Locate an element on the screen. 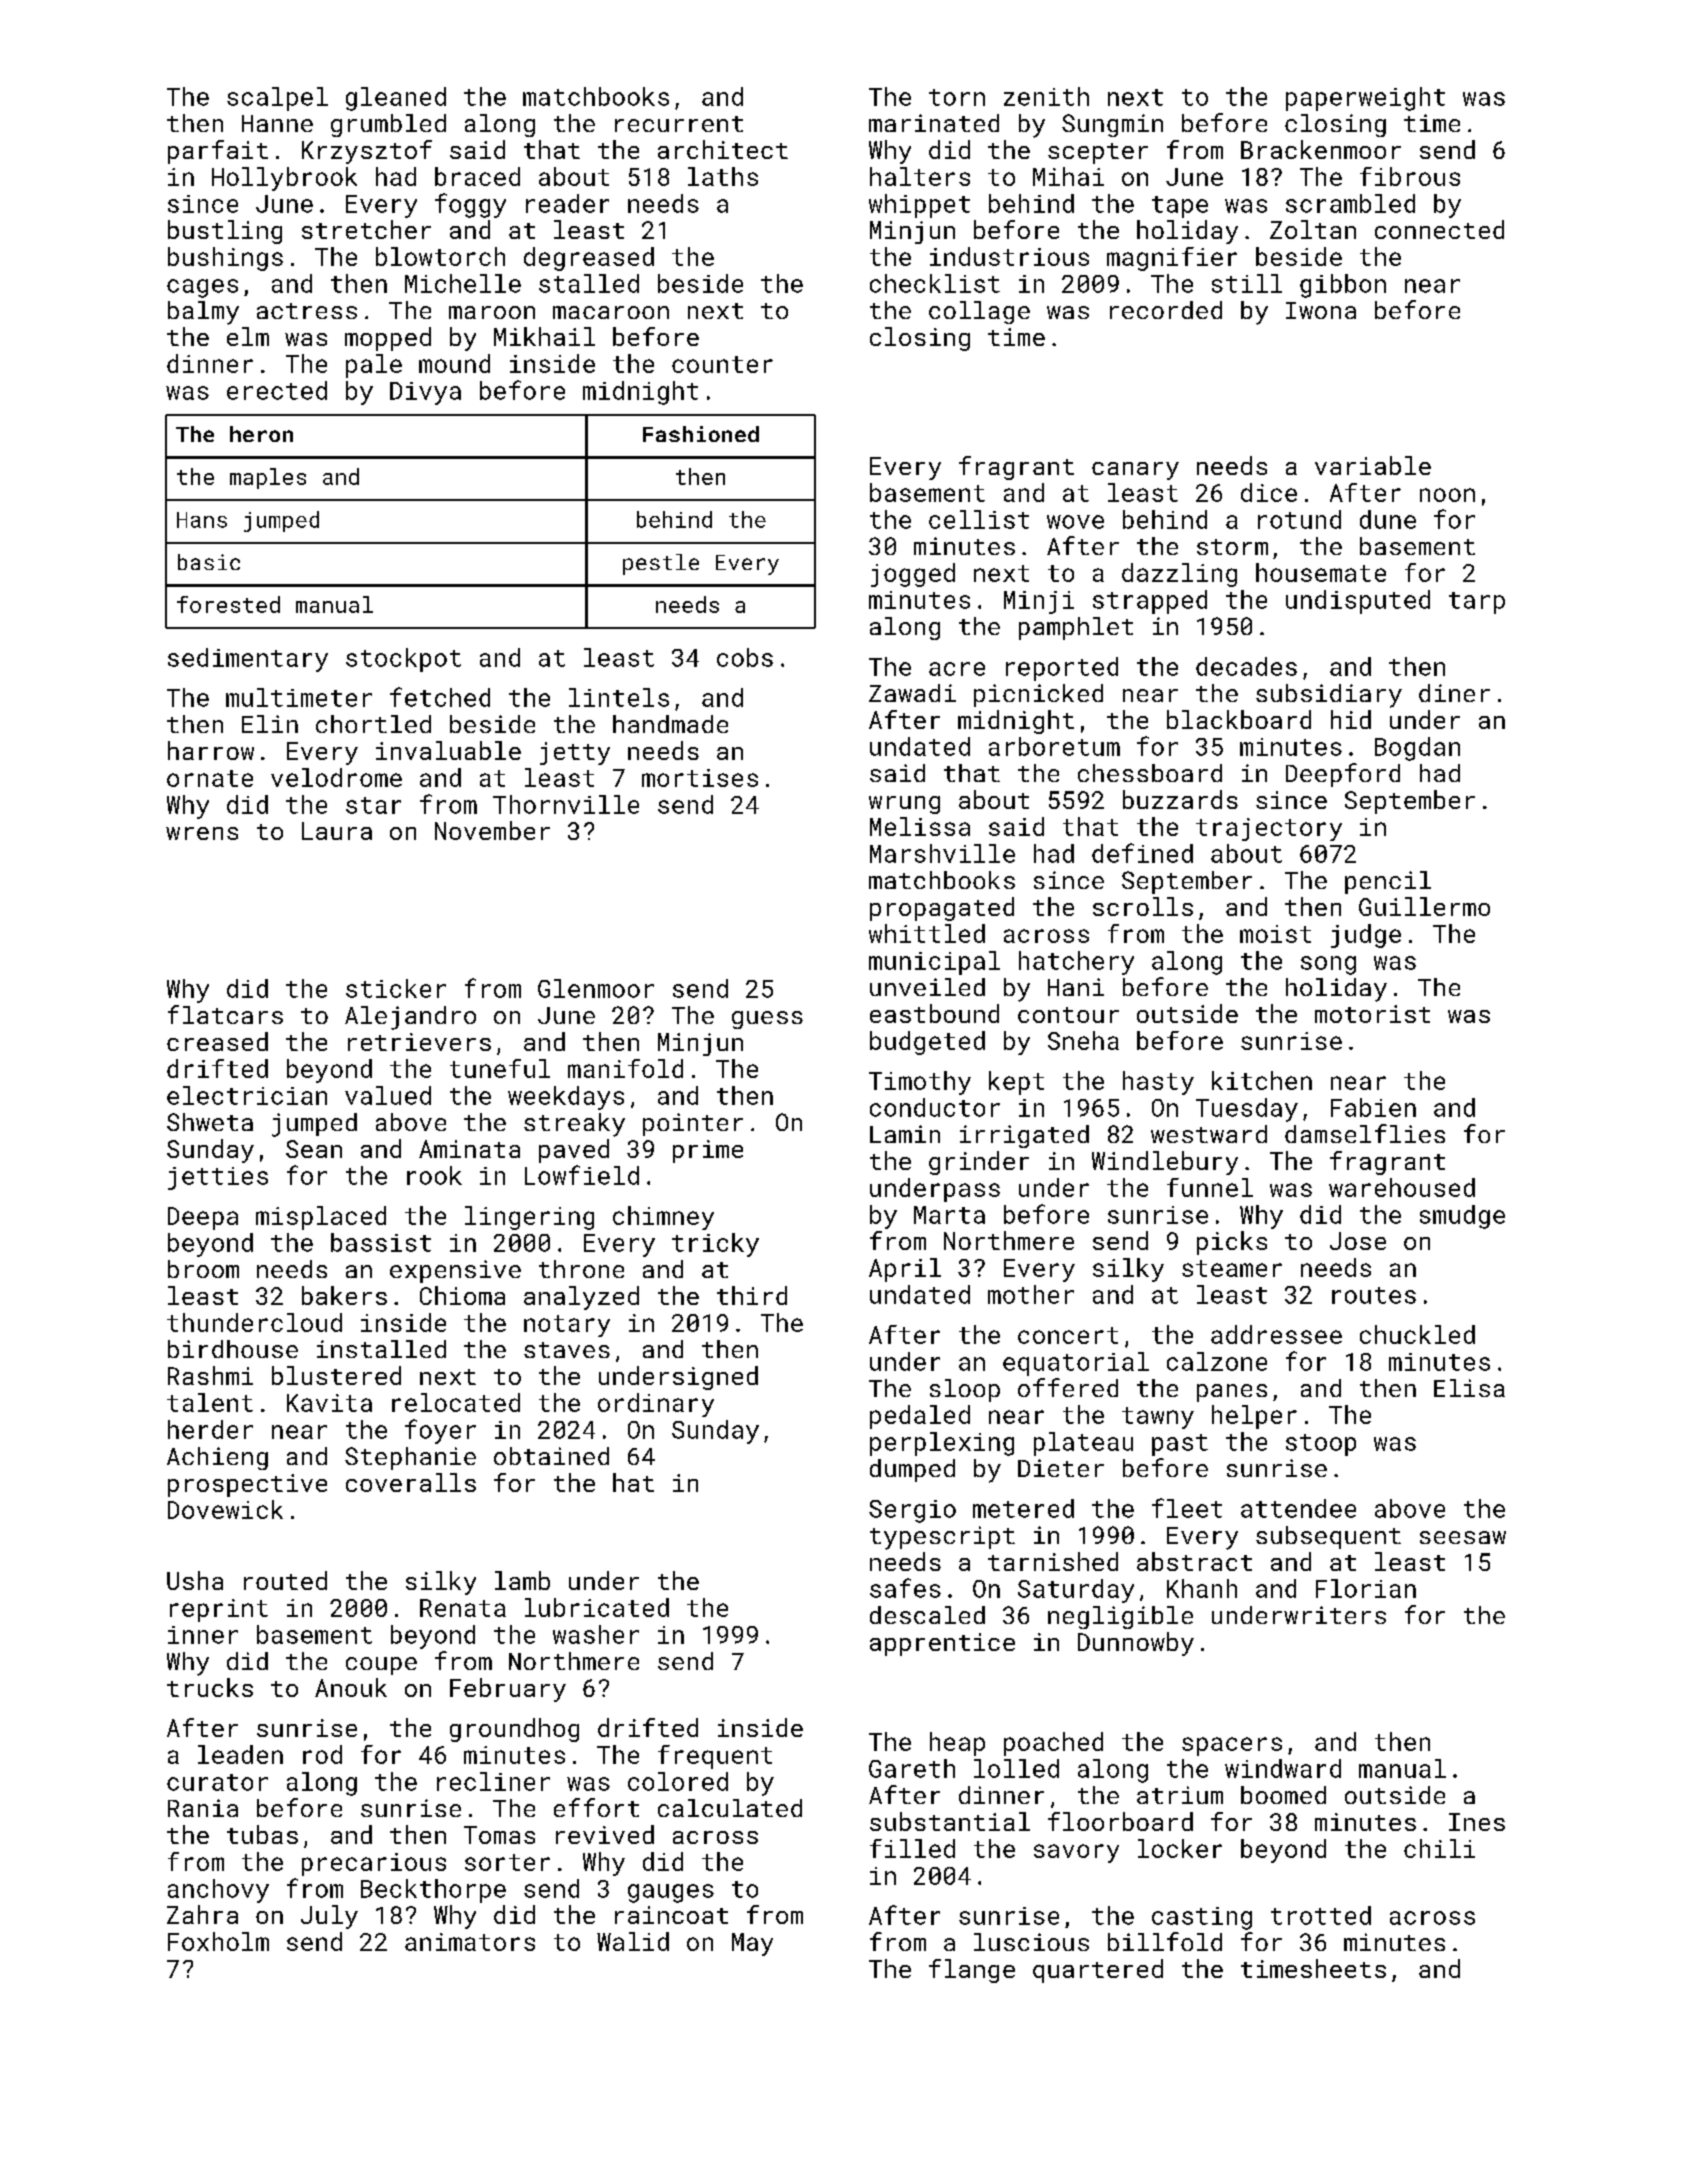 This screenshot has height=2178, width=1683. November is located at coordinates (492, 830).
